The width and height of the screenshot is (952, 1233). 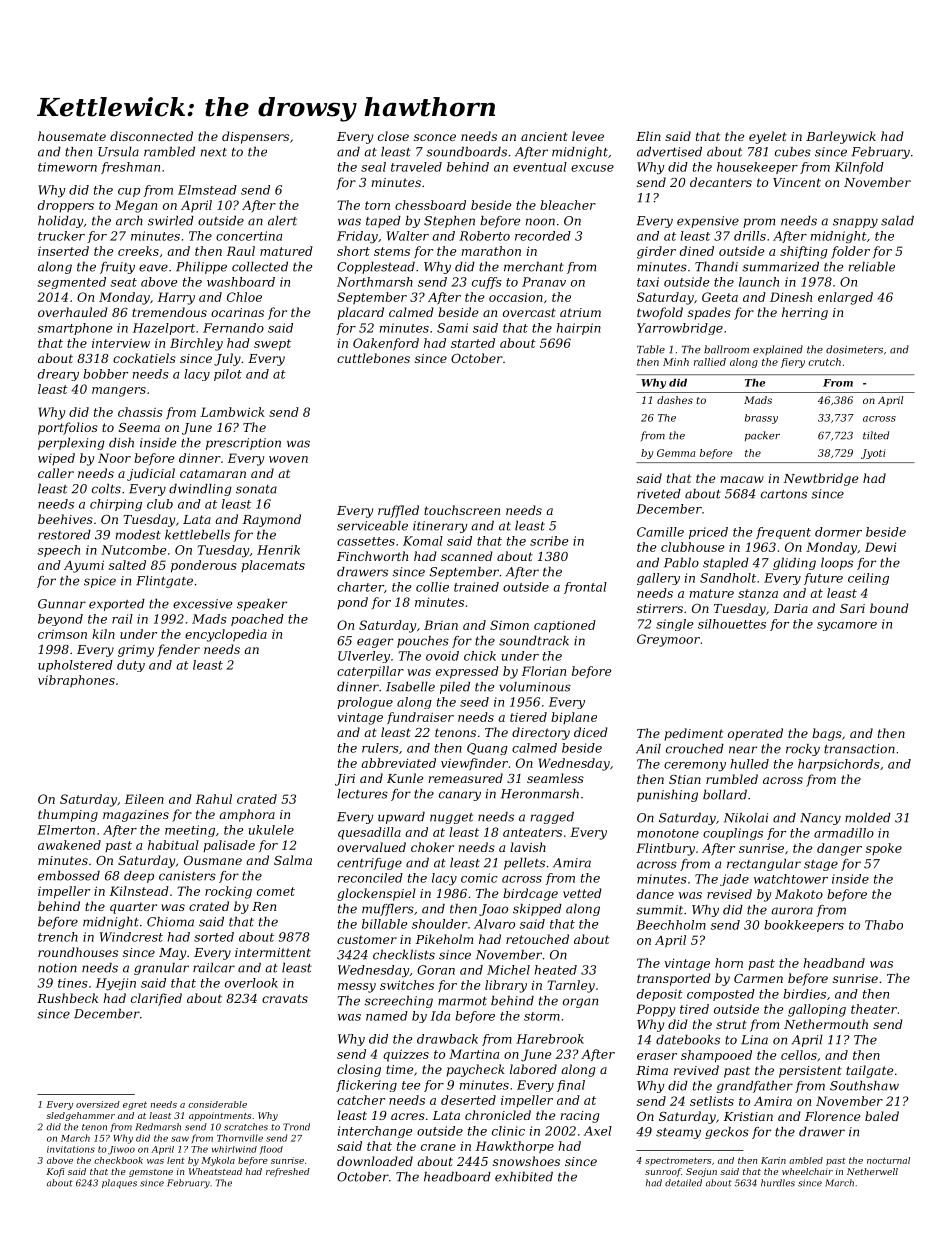 What do you see at coordinates (151, 136) in the screenshot?
I see `disconnected` at bounding box center [151, 136].
